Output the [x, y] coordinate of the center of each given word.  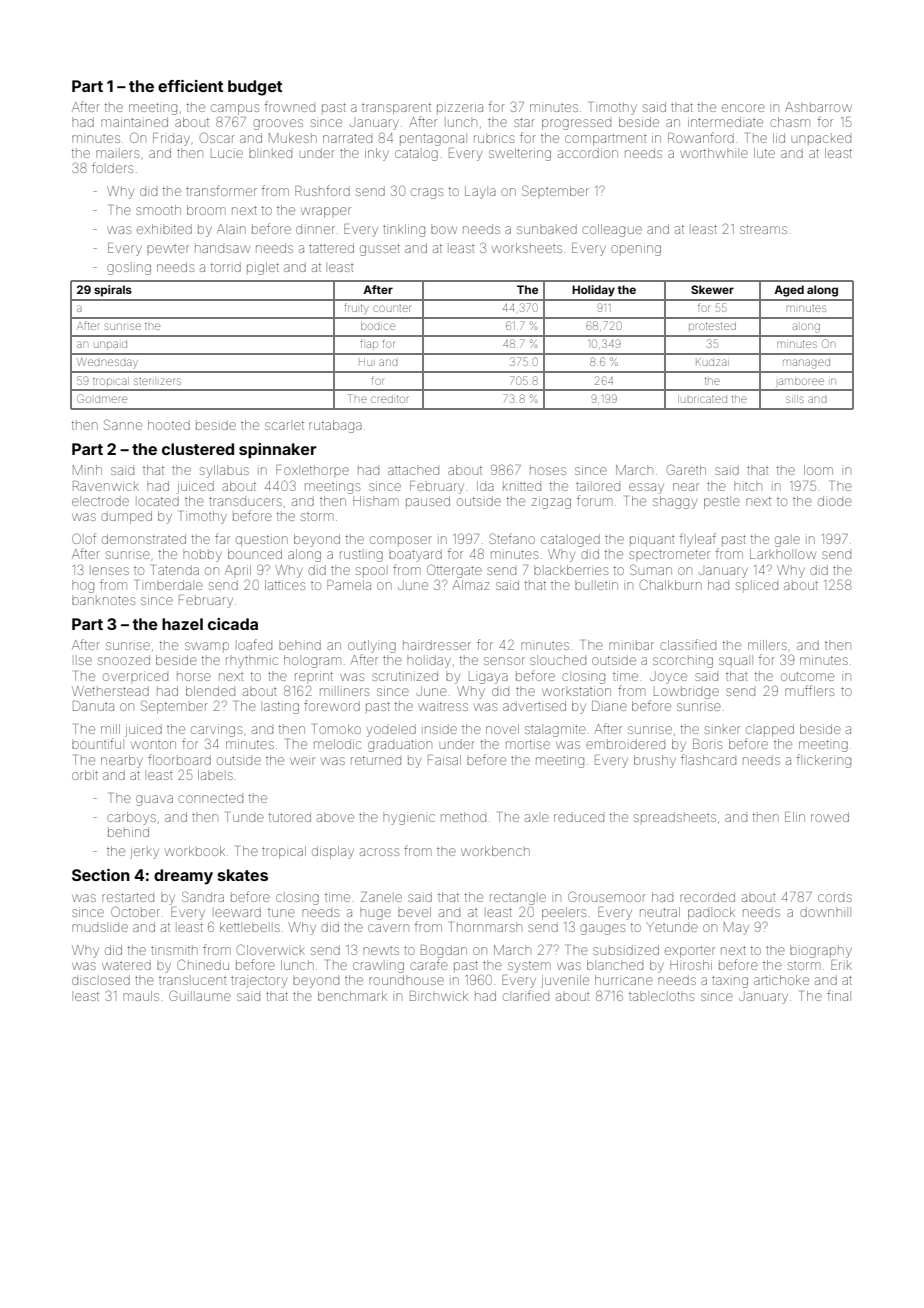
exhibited [164, 229]
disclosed [101, 980]
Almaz [470, 585]
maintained [134, 122]
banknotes [103, 600]
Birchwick [439, 996]
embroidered [625, 744]
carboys [131, 818]
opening [636, 249]
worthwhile [714, 153]
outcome [807, 676]
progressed [576, 124]
